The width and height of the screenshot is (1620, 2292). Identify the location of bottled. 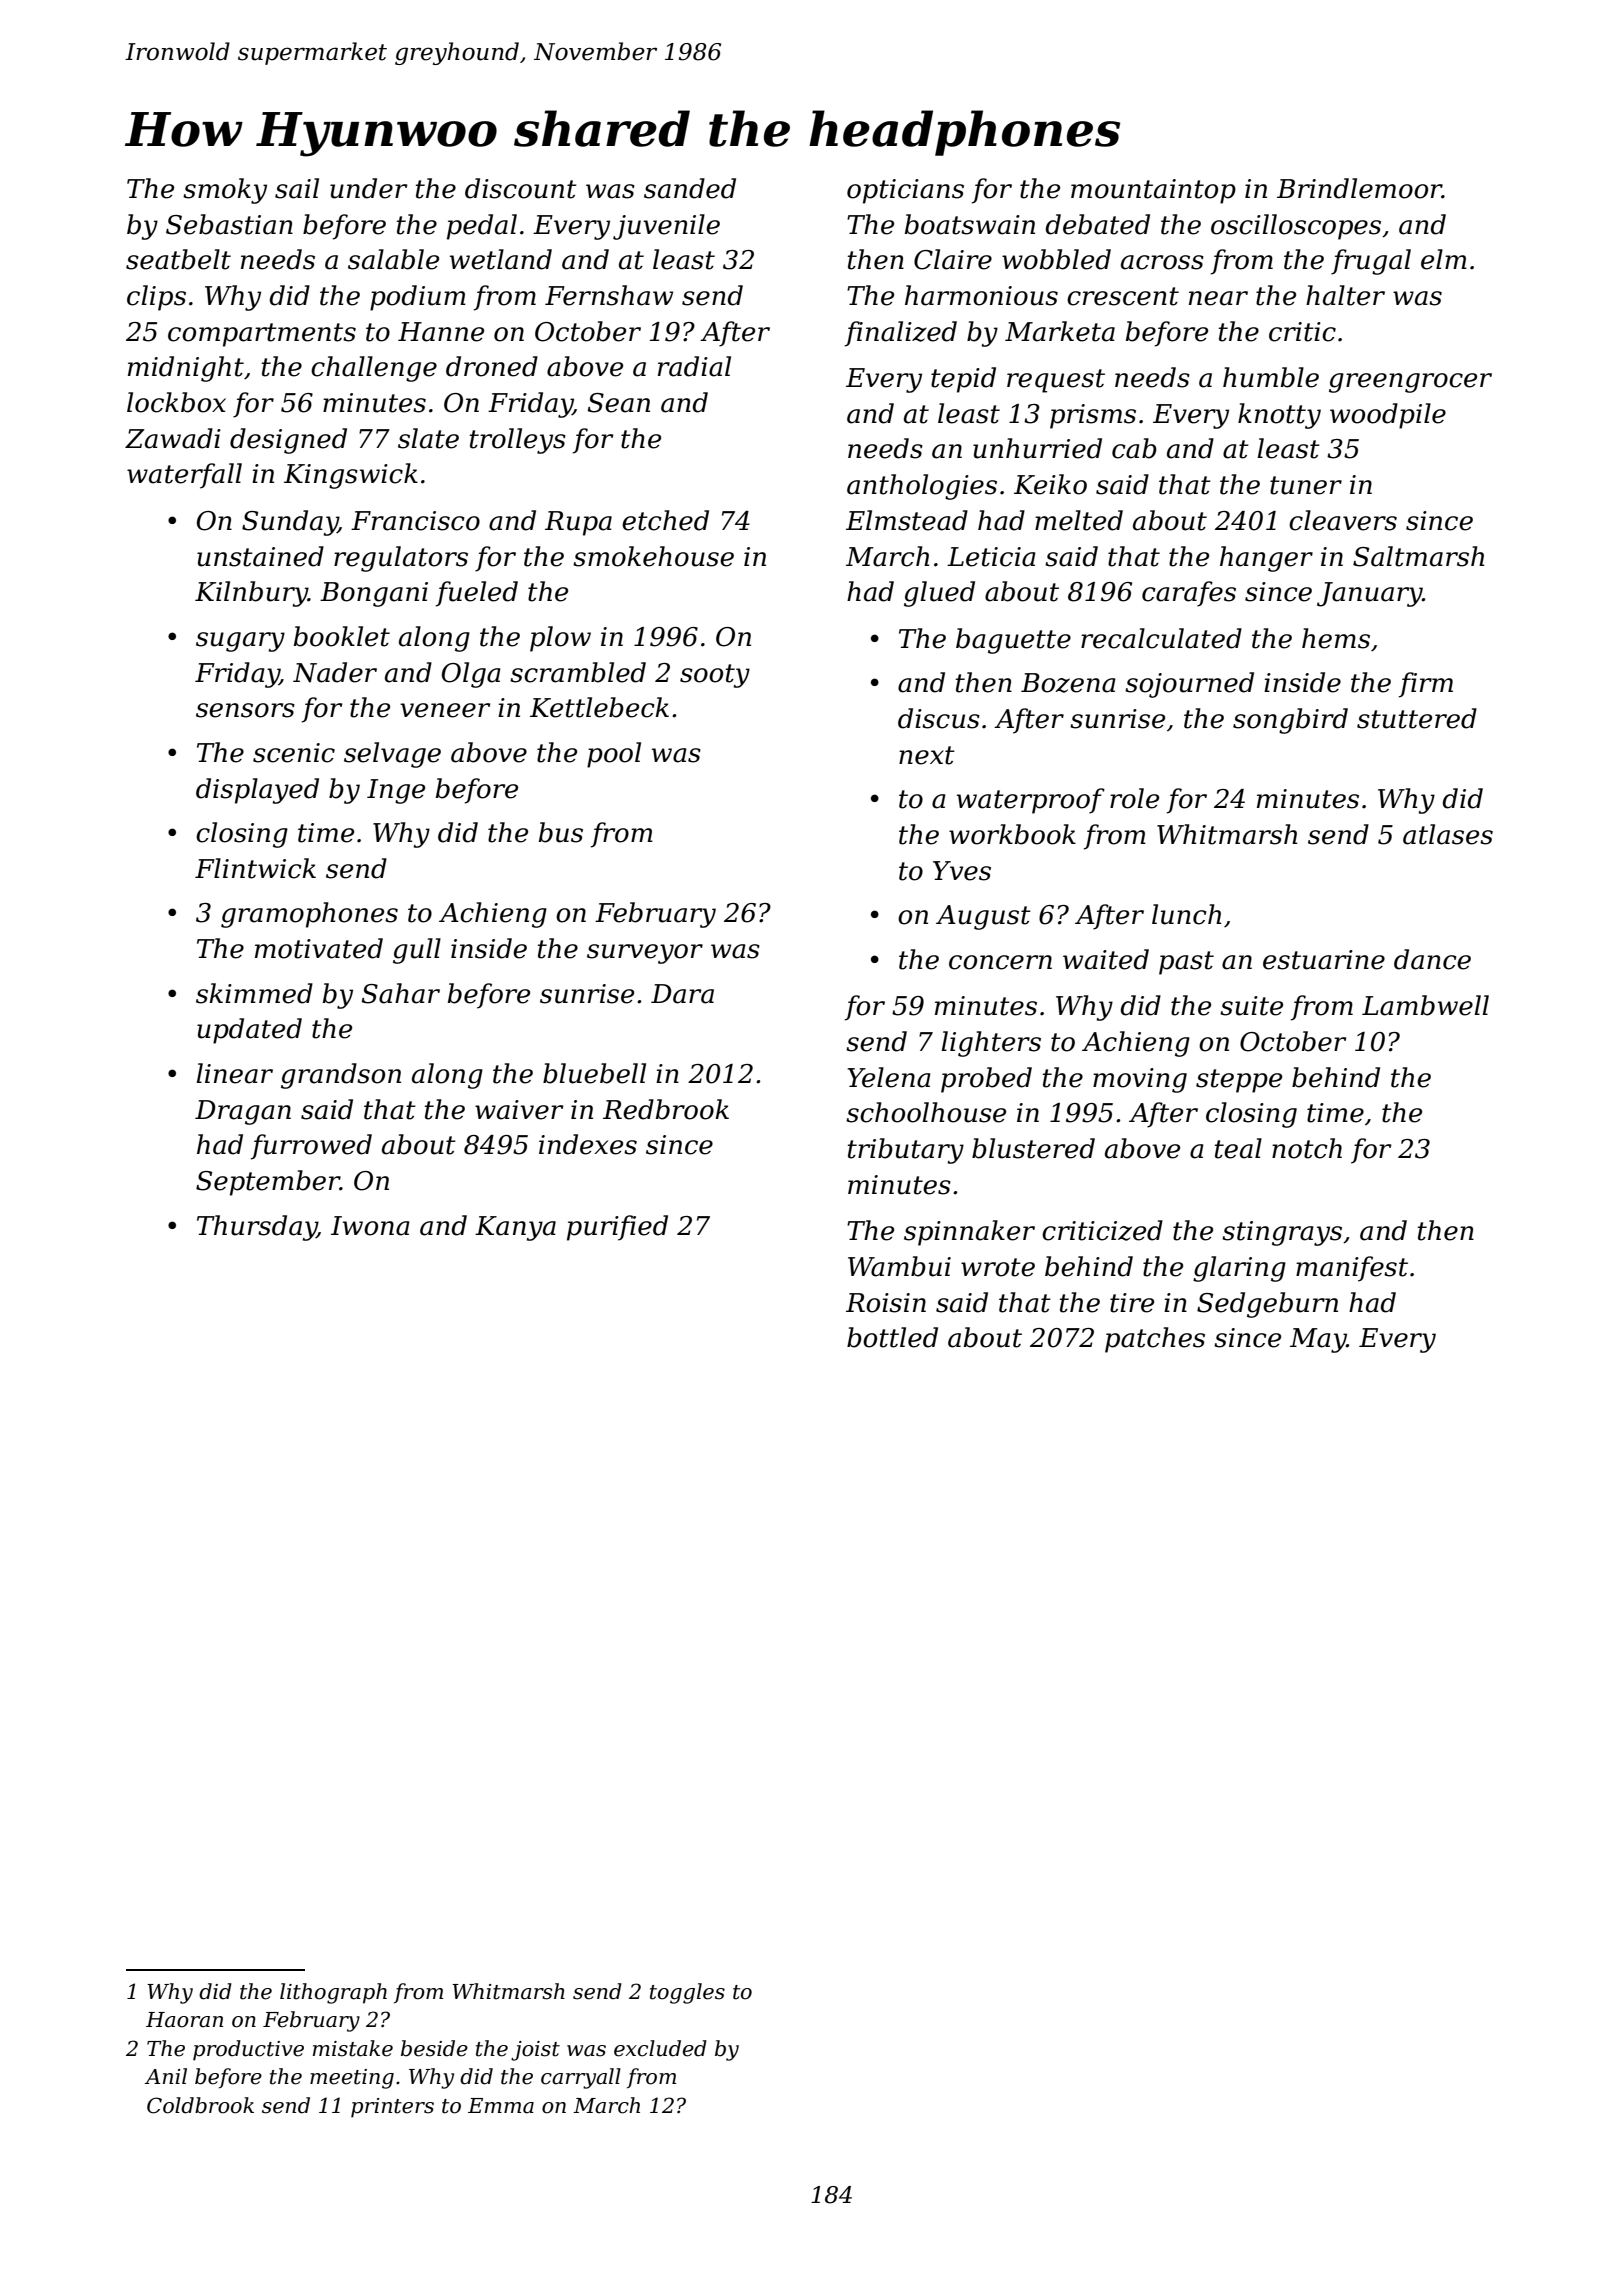
(892, 1337).
